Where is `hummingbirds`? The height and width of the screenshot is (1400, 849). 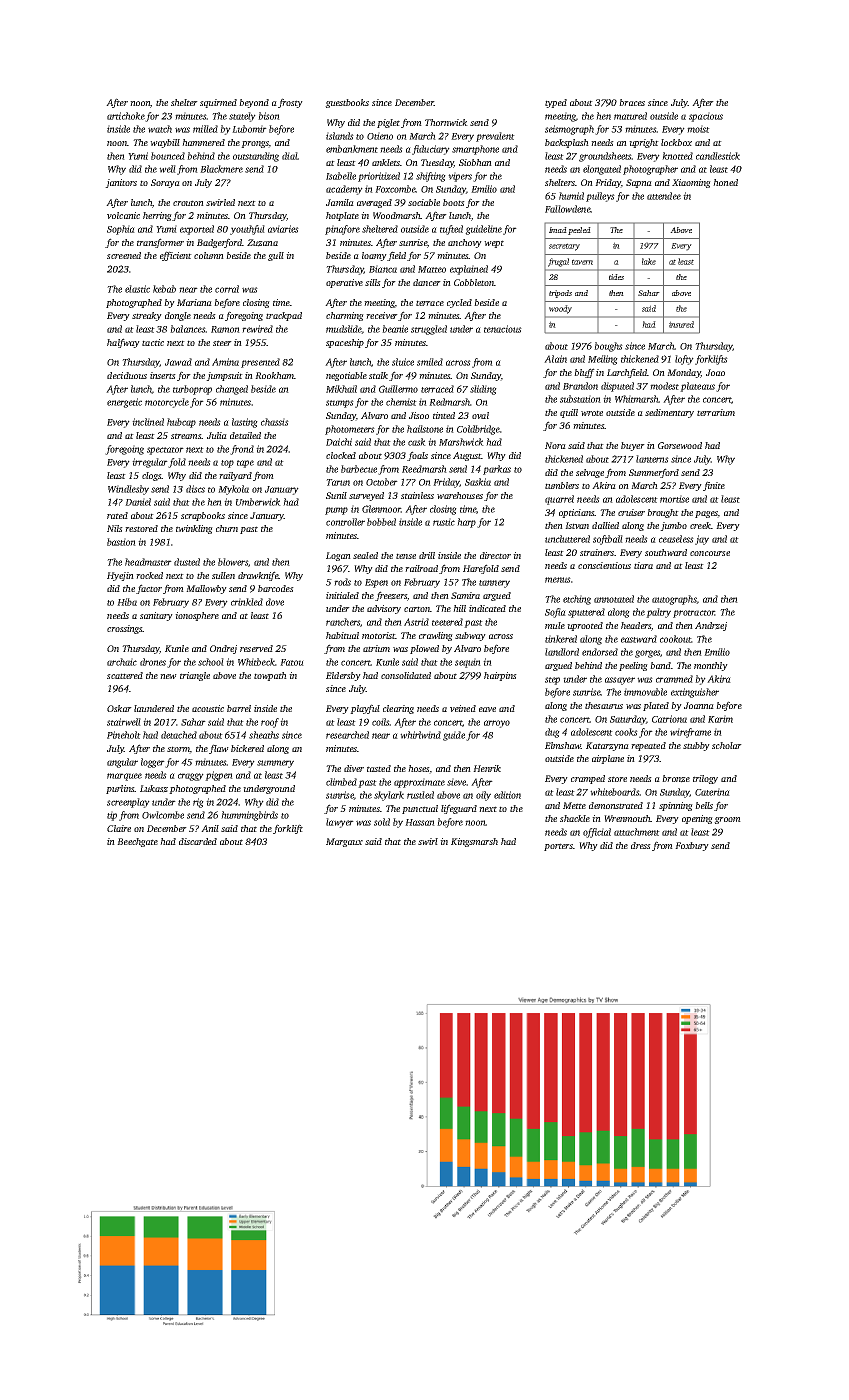 hummingbirds is located at coordinates (249, 816).
